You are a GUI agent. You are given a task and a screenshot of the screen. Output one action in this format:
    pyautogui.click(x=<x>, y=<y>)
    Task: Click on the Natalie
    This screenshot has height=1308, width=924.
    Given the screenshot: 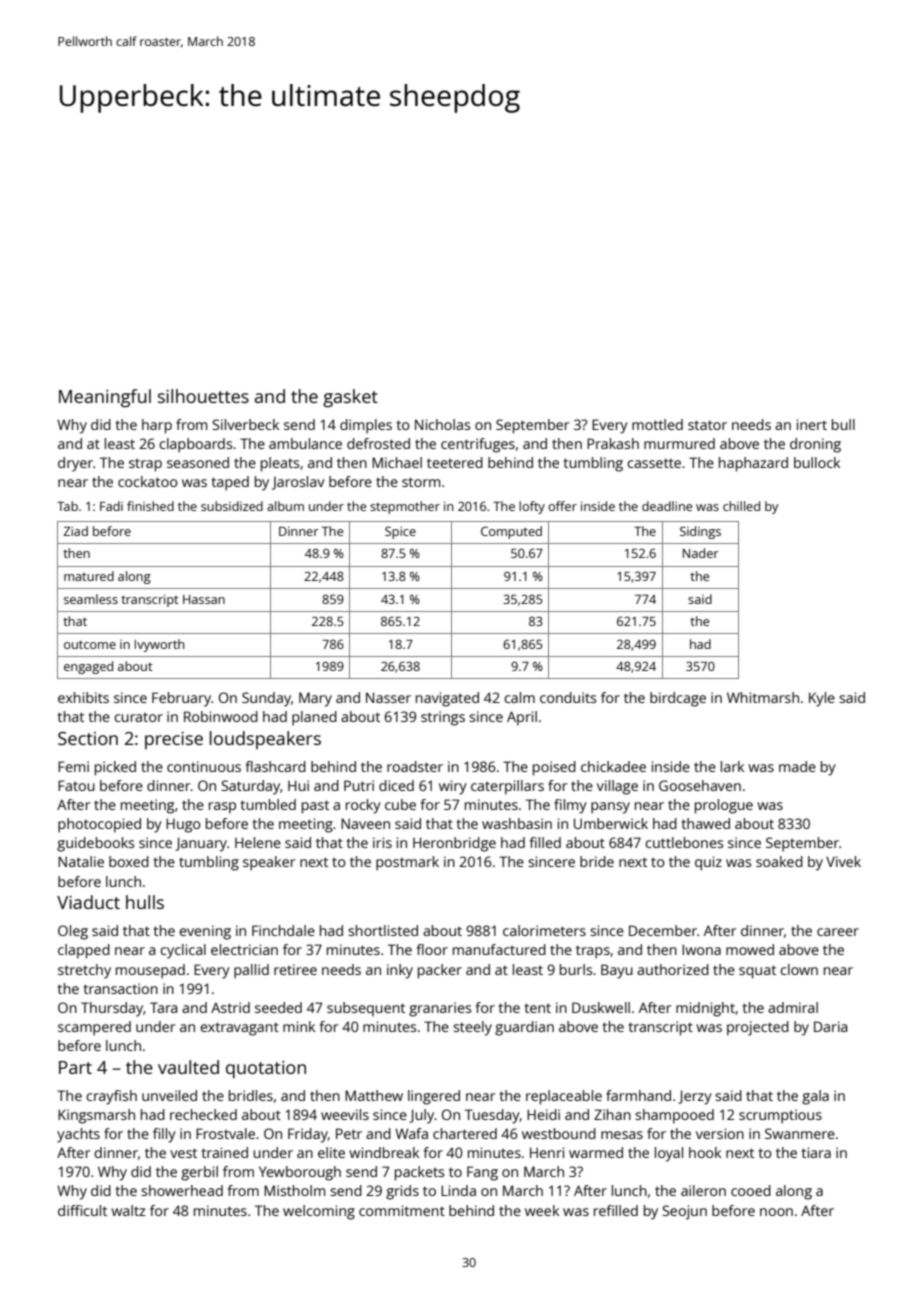 What is the action you would take?
    pyautogui.click(x=81, y=861)
